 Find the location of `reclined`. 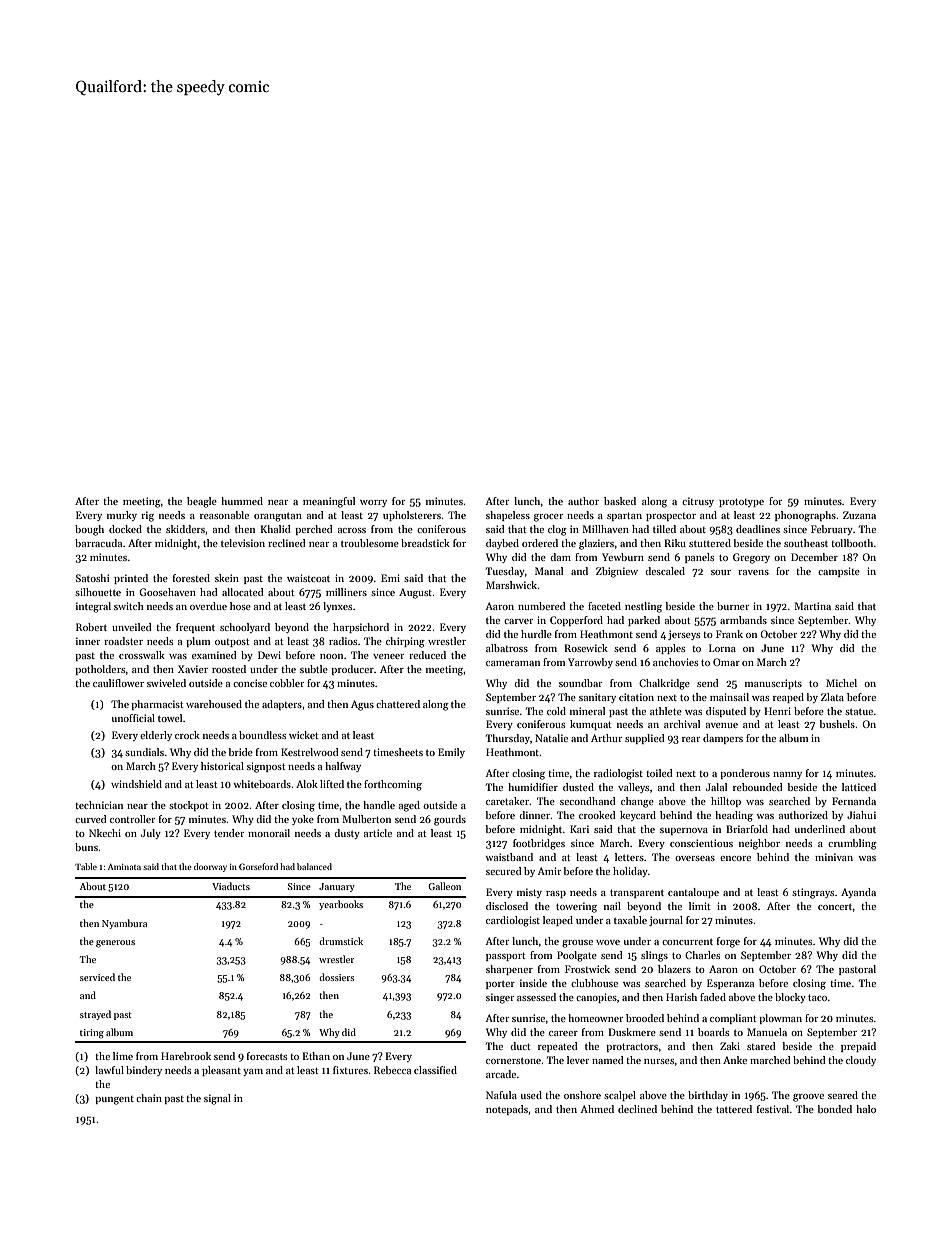

reclined is located at coordinates (287, 543).
